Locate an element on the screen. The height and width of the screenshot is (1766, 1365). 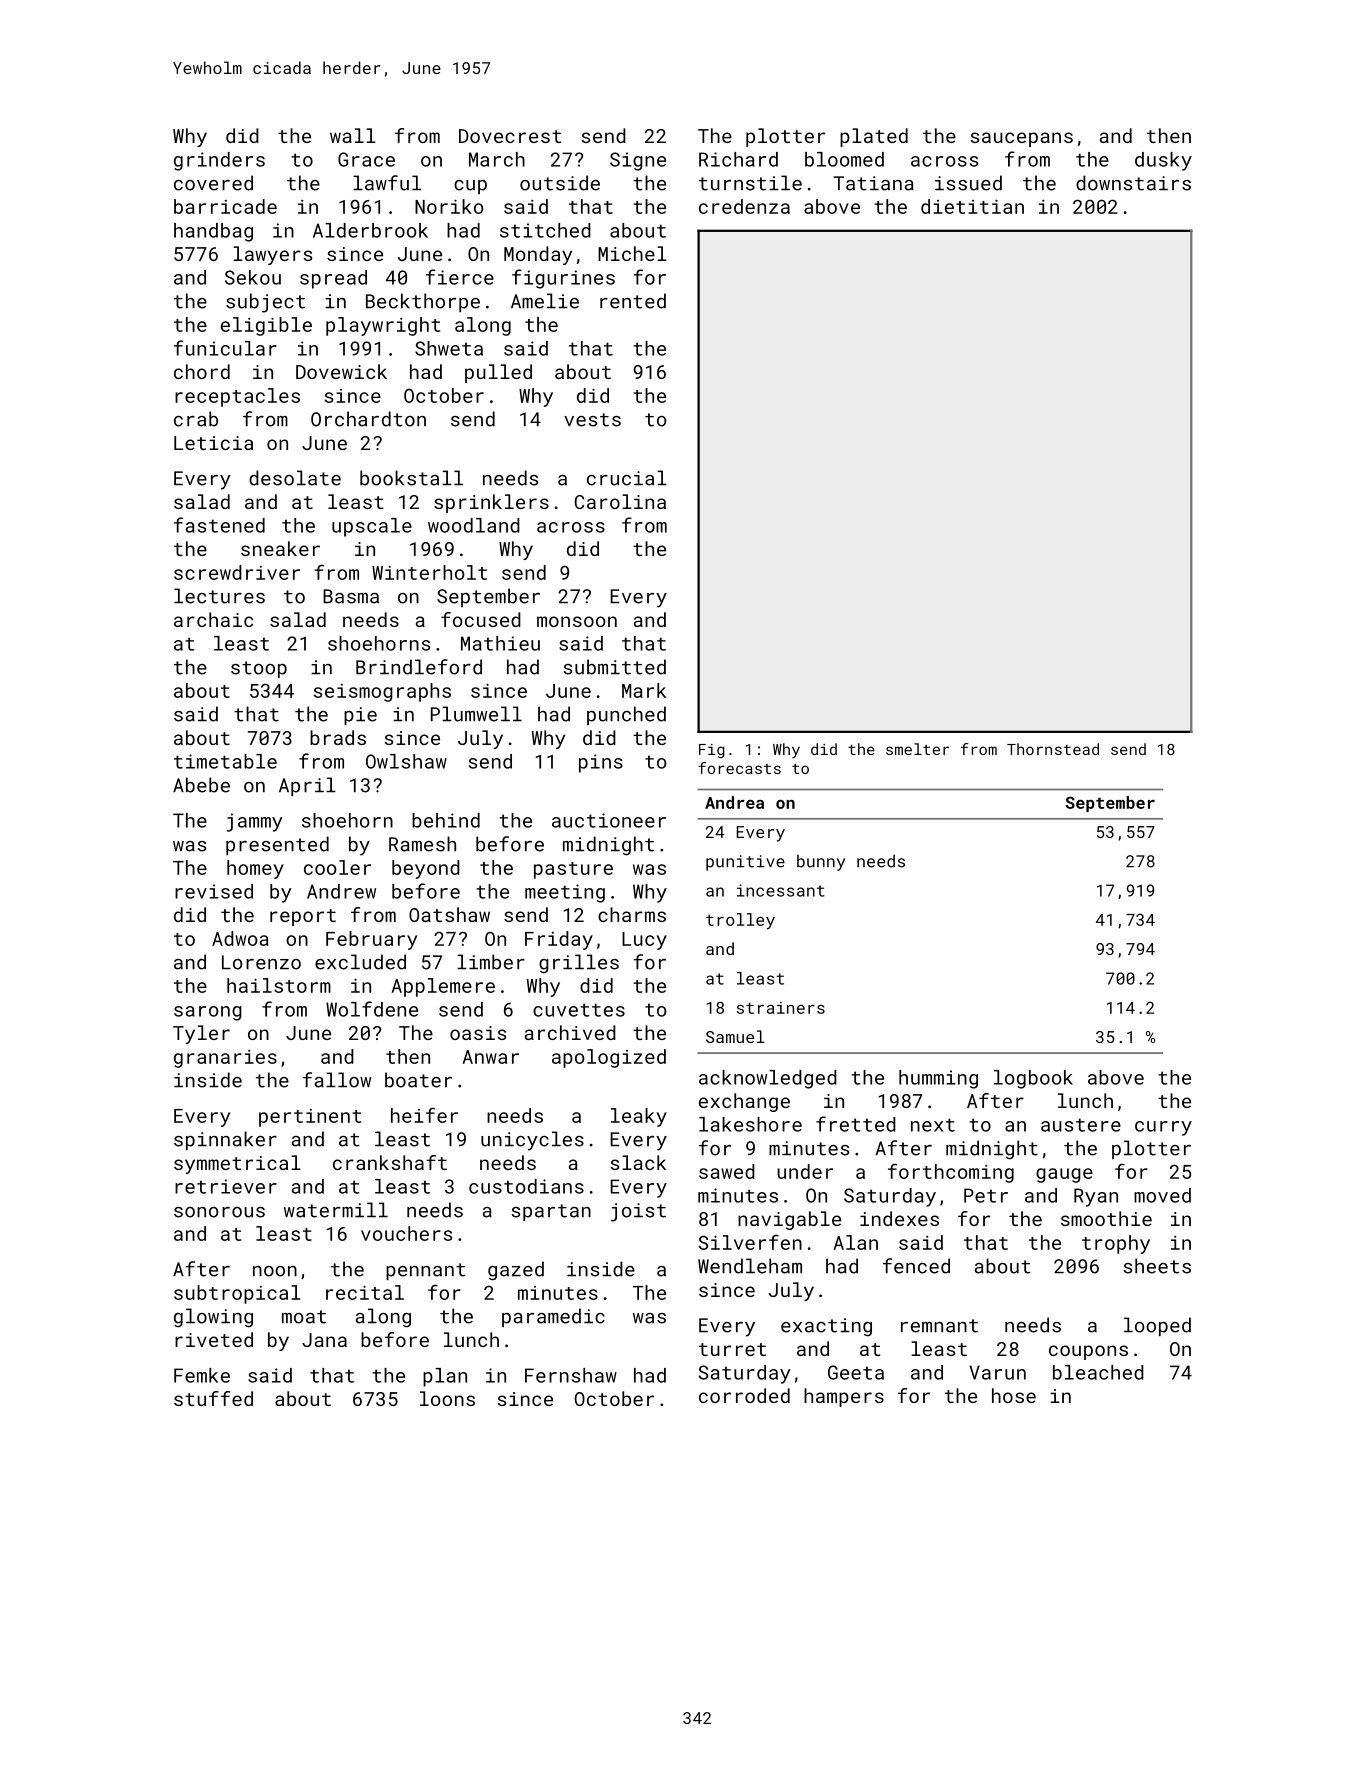
credenza is located at coordinates (744, 206).
